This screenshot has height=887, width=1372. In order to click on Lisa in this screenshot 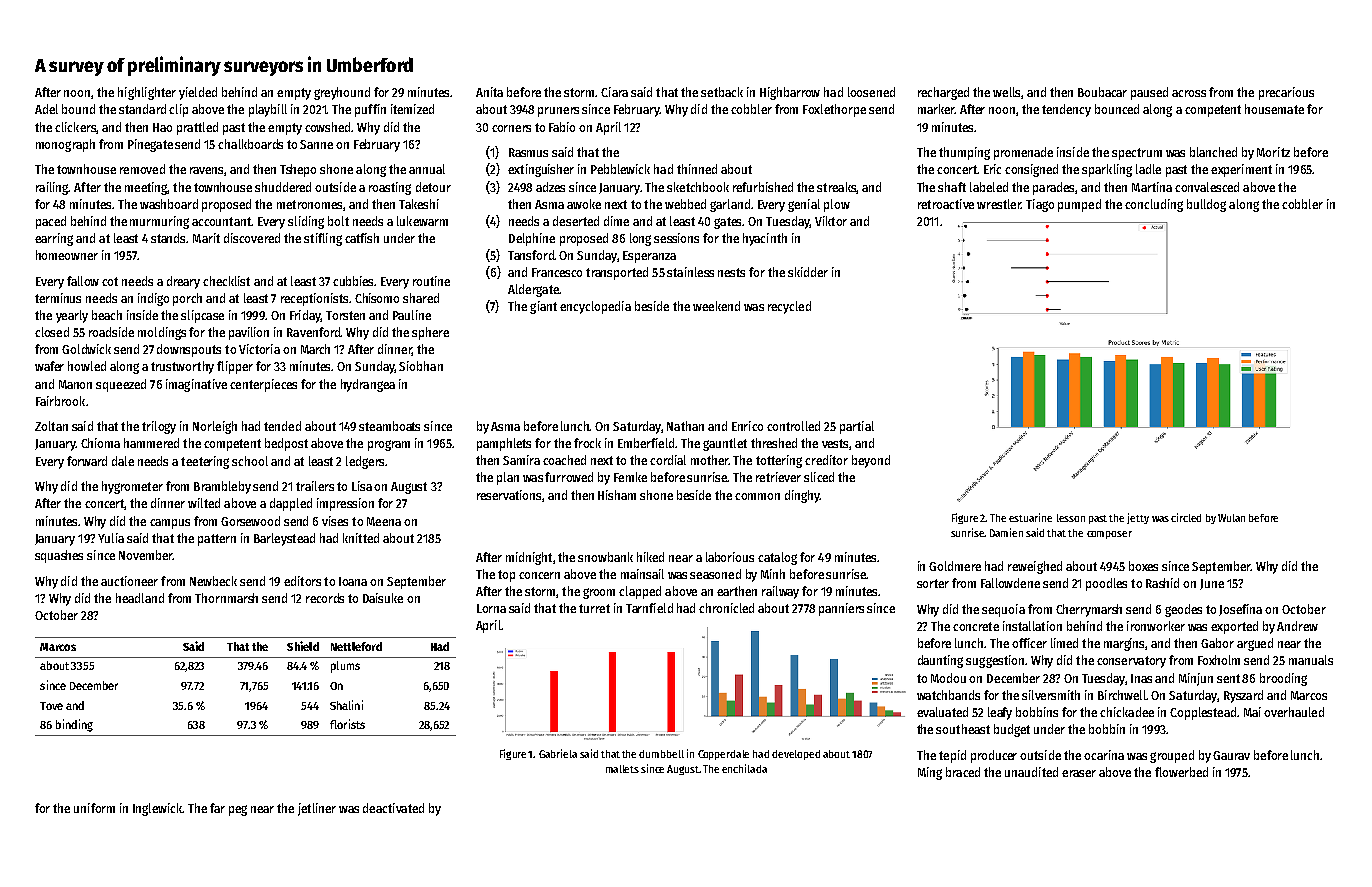, I will do `click(362, 486)`.
